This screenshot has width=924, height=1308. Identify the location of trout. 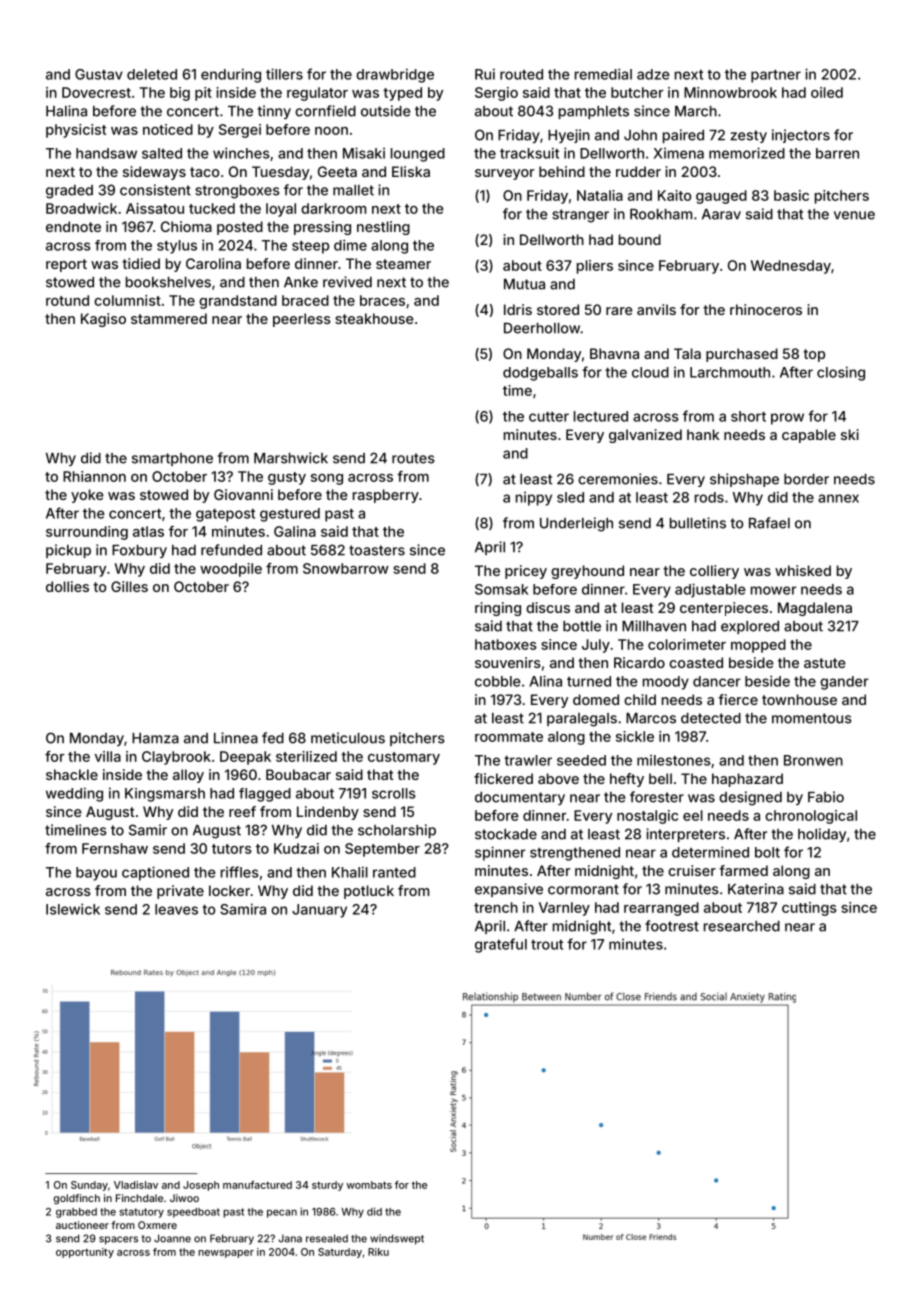
(547, 945).
